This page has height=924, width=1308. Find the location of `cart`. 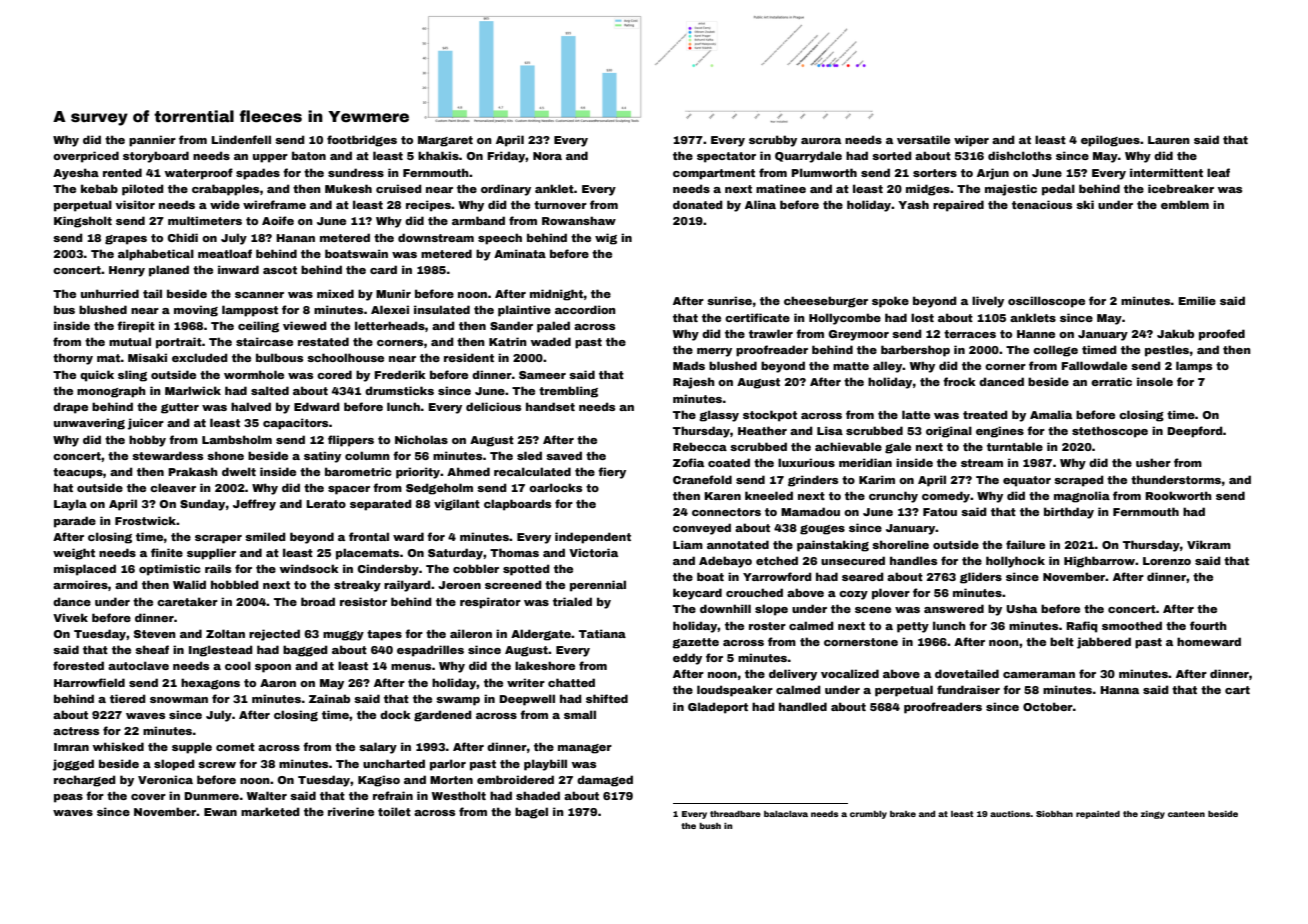

cart is located at coordinates (1237, 690).
